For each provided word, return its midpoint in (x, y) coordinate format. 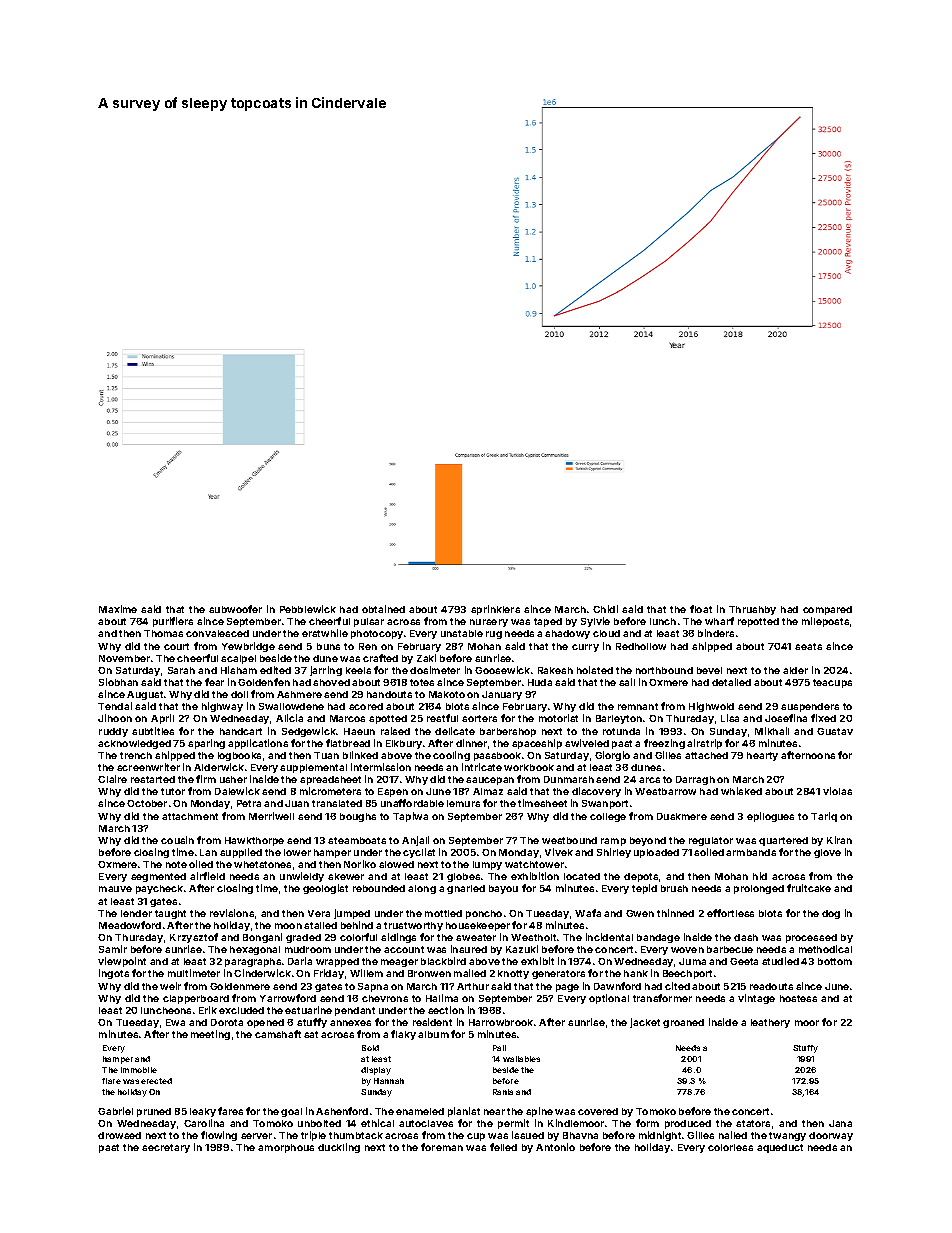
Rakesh (555, 670)
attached (706, 755)
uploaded (656, 853)
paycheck (159, 889)
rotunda (621, 731)
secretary (166, 1148)
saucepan (490, 781)
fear (214, 682)
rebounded (379, 888)
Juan (297, 803)
